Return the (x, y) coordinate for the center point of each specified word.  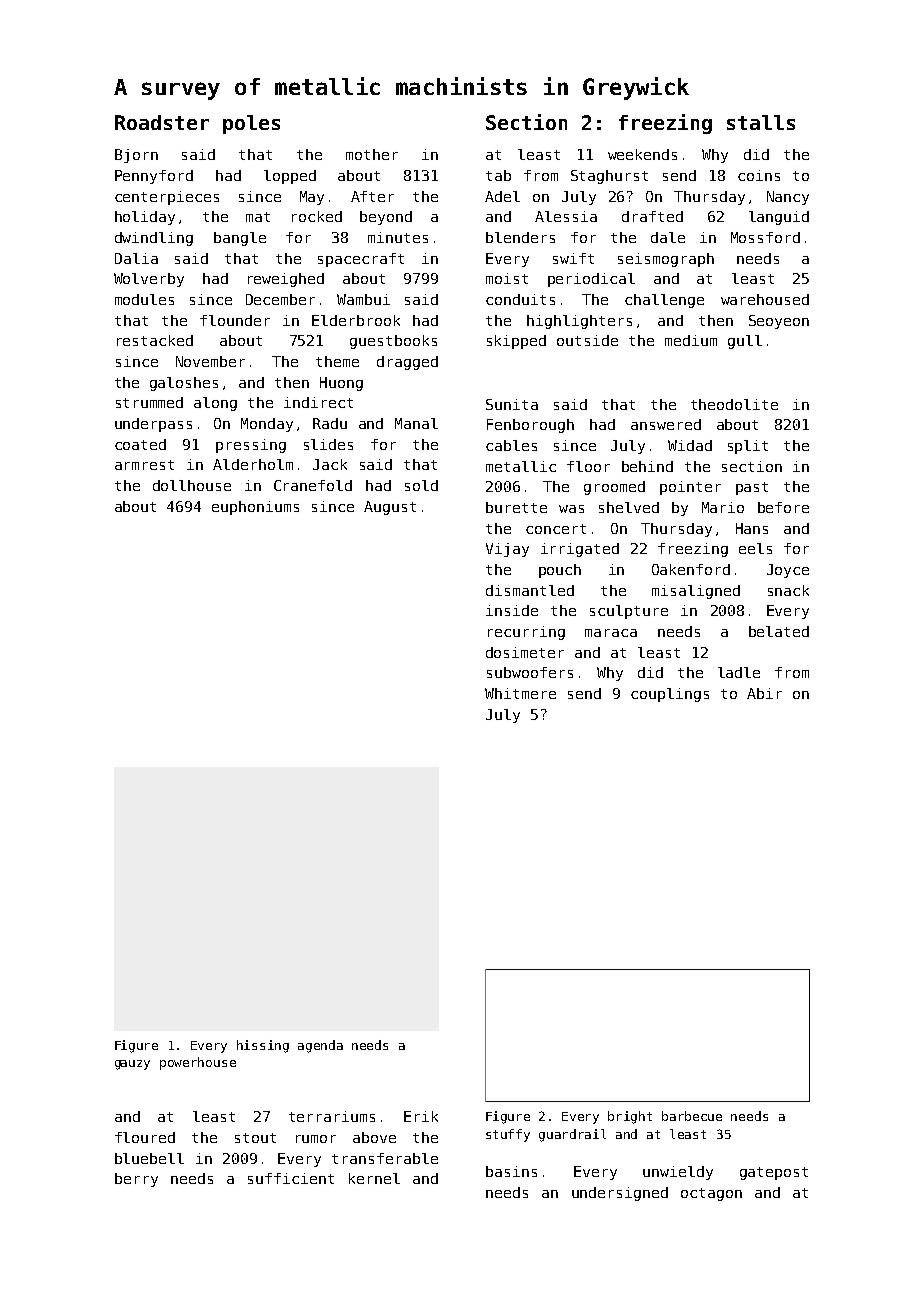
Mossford (765, 237)
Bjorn (136, 156)
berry (136, 1180)
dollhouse (192, 485)
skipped (516, 342)
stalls (761, 122)
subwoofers (530, 672)
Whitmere (520, 693)
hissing (263, 1046)
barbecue (692, 1116)
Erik (421, 1116)
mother (372, 154)
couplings (670, 695)
